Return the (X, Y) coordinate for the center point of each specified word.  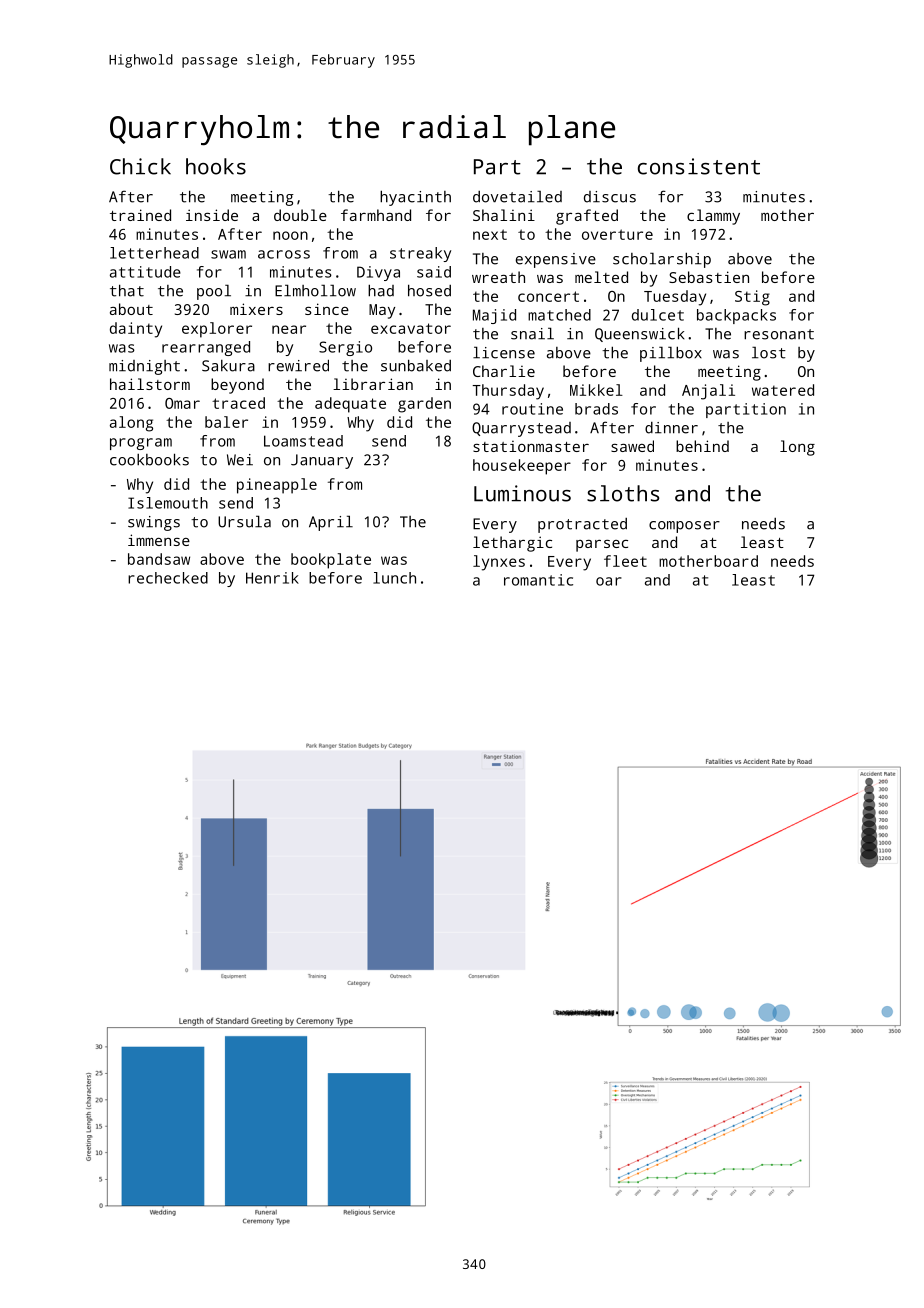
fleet (625, 561)
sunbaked (416, 365)
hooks (216, 166)
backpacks (736, 316)
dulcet (658, 315)
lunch (394, 578)
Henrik (272, 578)
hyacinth (415, 198)
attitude (145, 272)
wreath (498, 277)
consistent (699, 166)
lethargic (512, 544)
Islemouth (168, 503)
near (289, 329)
